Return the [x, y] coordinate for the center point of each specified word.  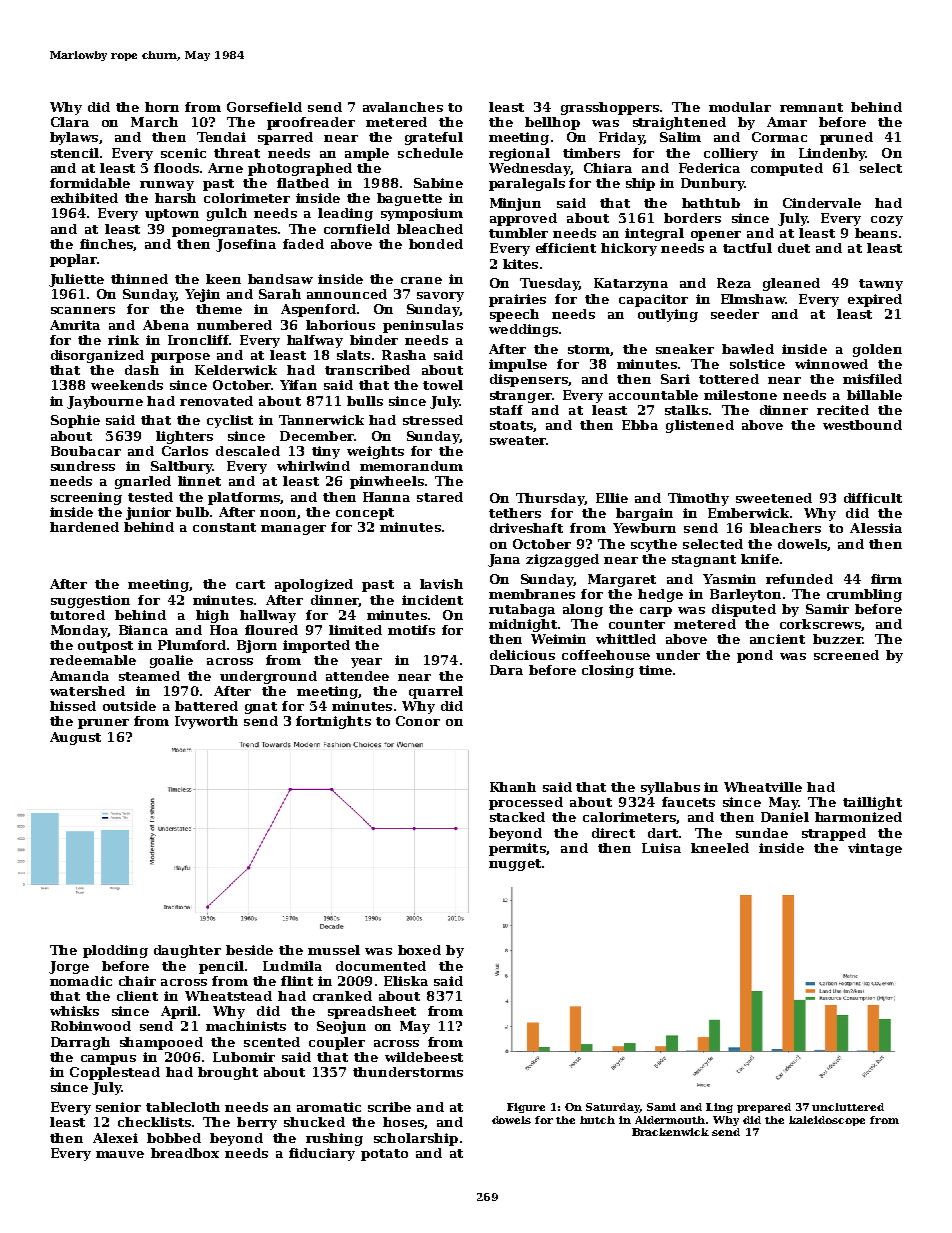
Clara [70, 122]
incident [432, 600]
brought [228, 1073]
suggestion [90, 601]
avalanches [403, 107]
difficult [873, 498]
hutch [597, 1120]
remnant [811, 107]
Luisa [661, 848]
